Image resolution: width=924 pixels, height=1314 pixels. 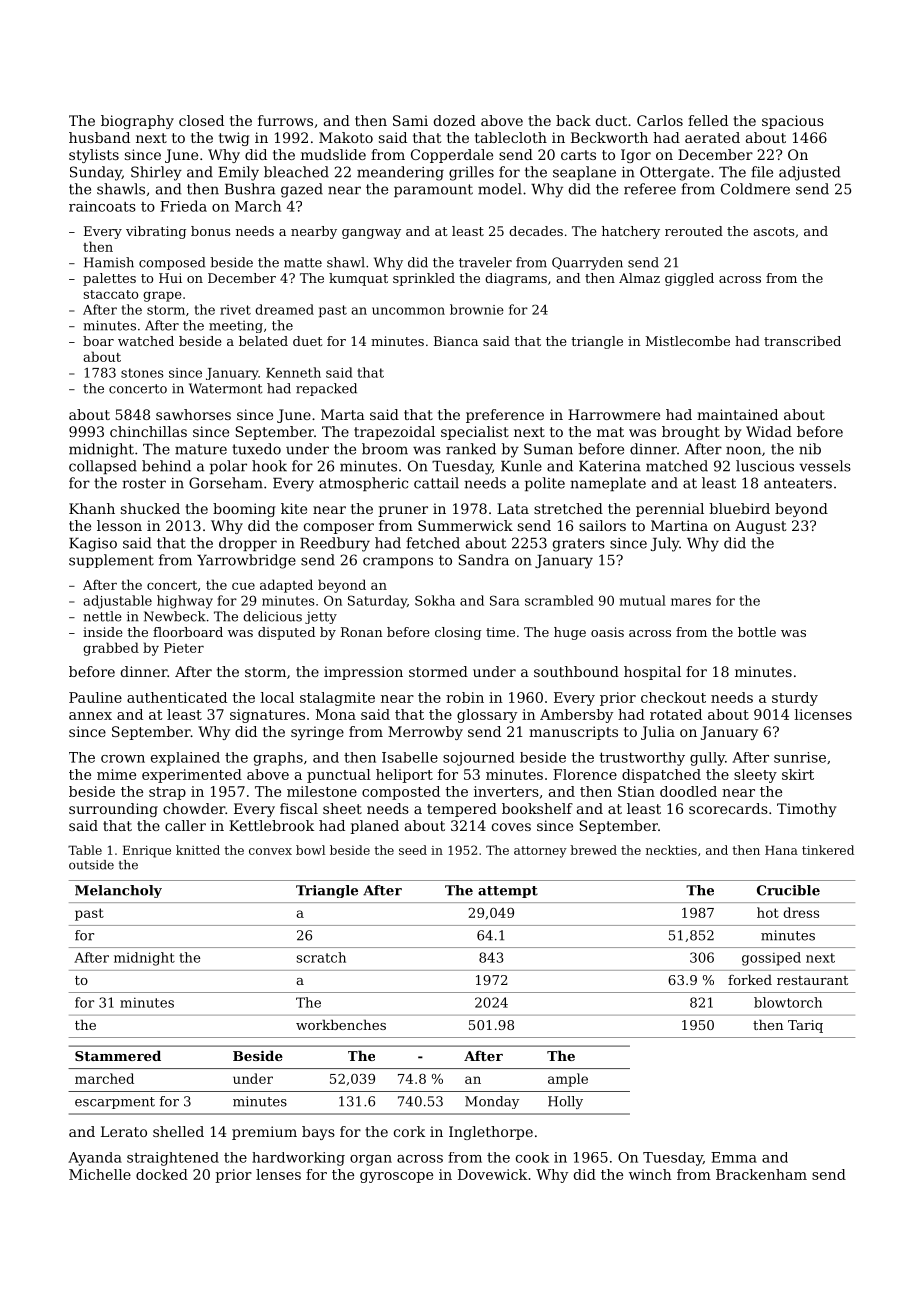 What do you see at coordinates (788, 1002) in the screenshot?
I see `blowtorch` at bounding box center [788, 1002].
